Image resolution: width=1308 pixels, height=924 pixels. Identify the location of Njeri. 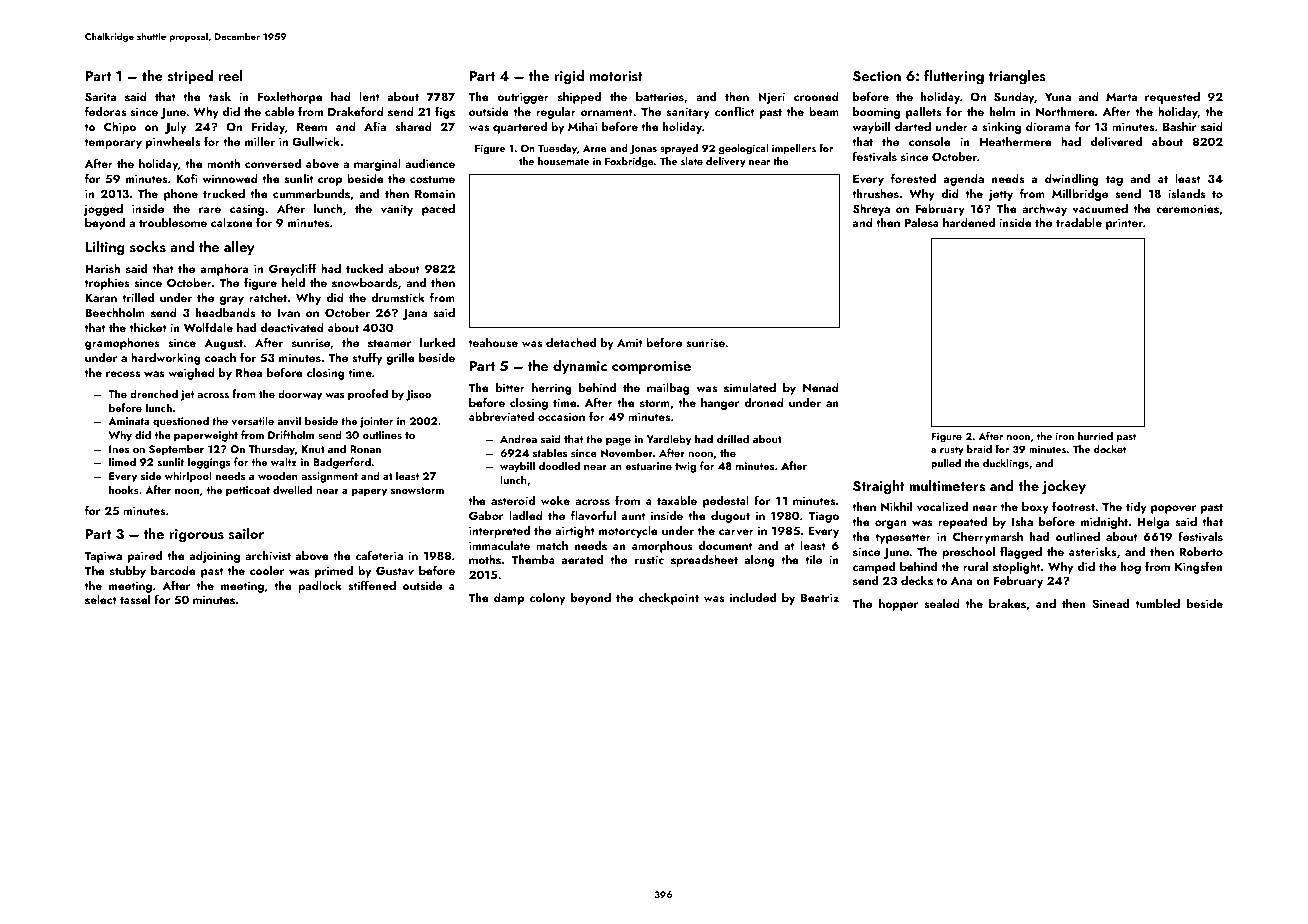
(771, 98).
